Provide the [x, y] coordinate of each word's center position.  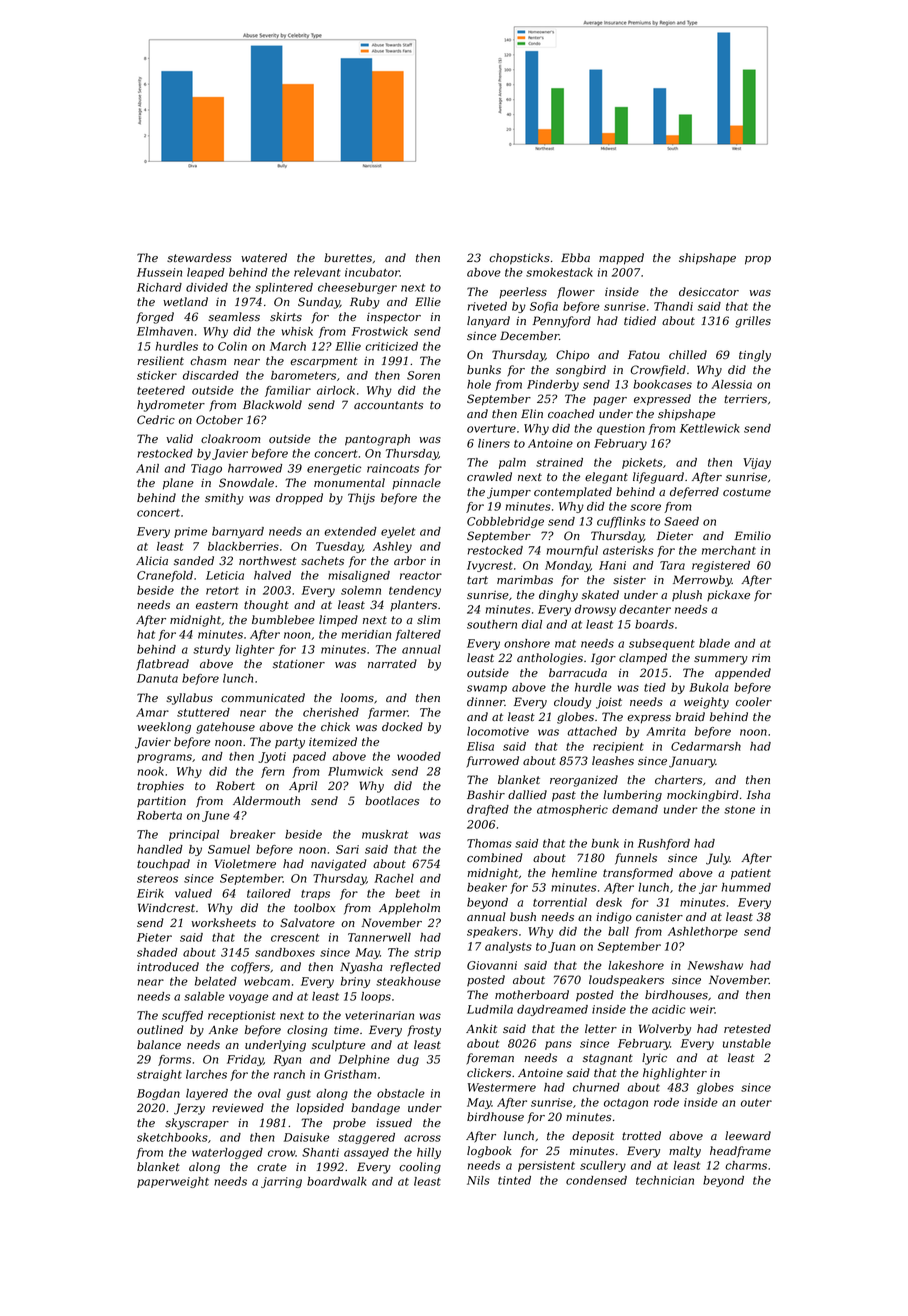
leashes [613, 761]
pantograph [377, 440]
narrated [392, 663]
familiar [288, 391]
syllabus [189, 699]
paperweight [173, 1182]
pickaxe [728, 595]
